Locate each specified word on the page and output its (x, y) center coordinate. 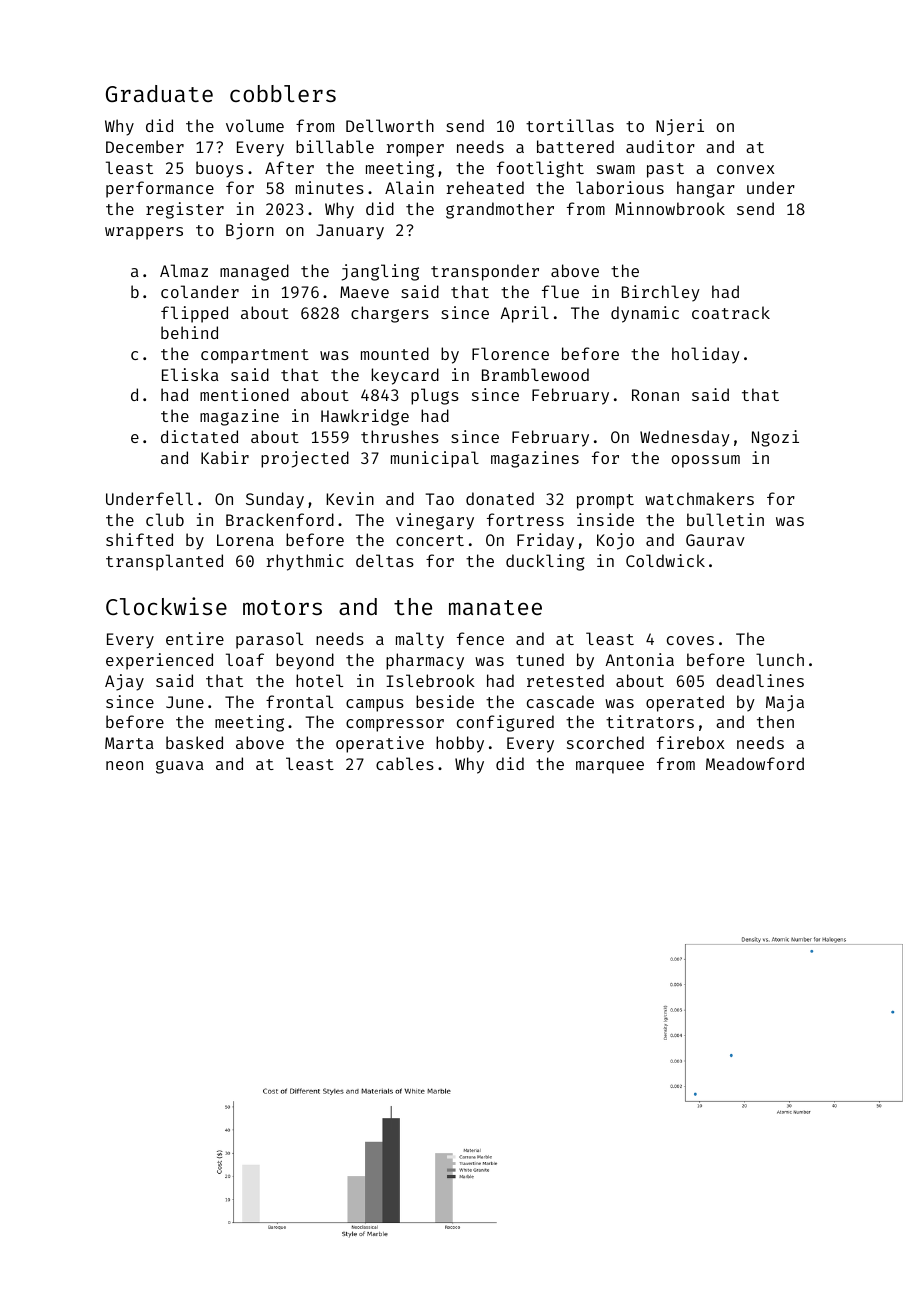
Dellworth (390, 125)
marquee (610, 767)
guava (180, 767)
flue (560, 291)
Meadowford (755, 763)
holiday (706, 355)
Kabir (225, 457)
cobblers (283, 93)
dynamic (645, 314)
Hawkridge (365, 417)
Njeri (680, 127)
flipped (194, 314)
